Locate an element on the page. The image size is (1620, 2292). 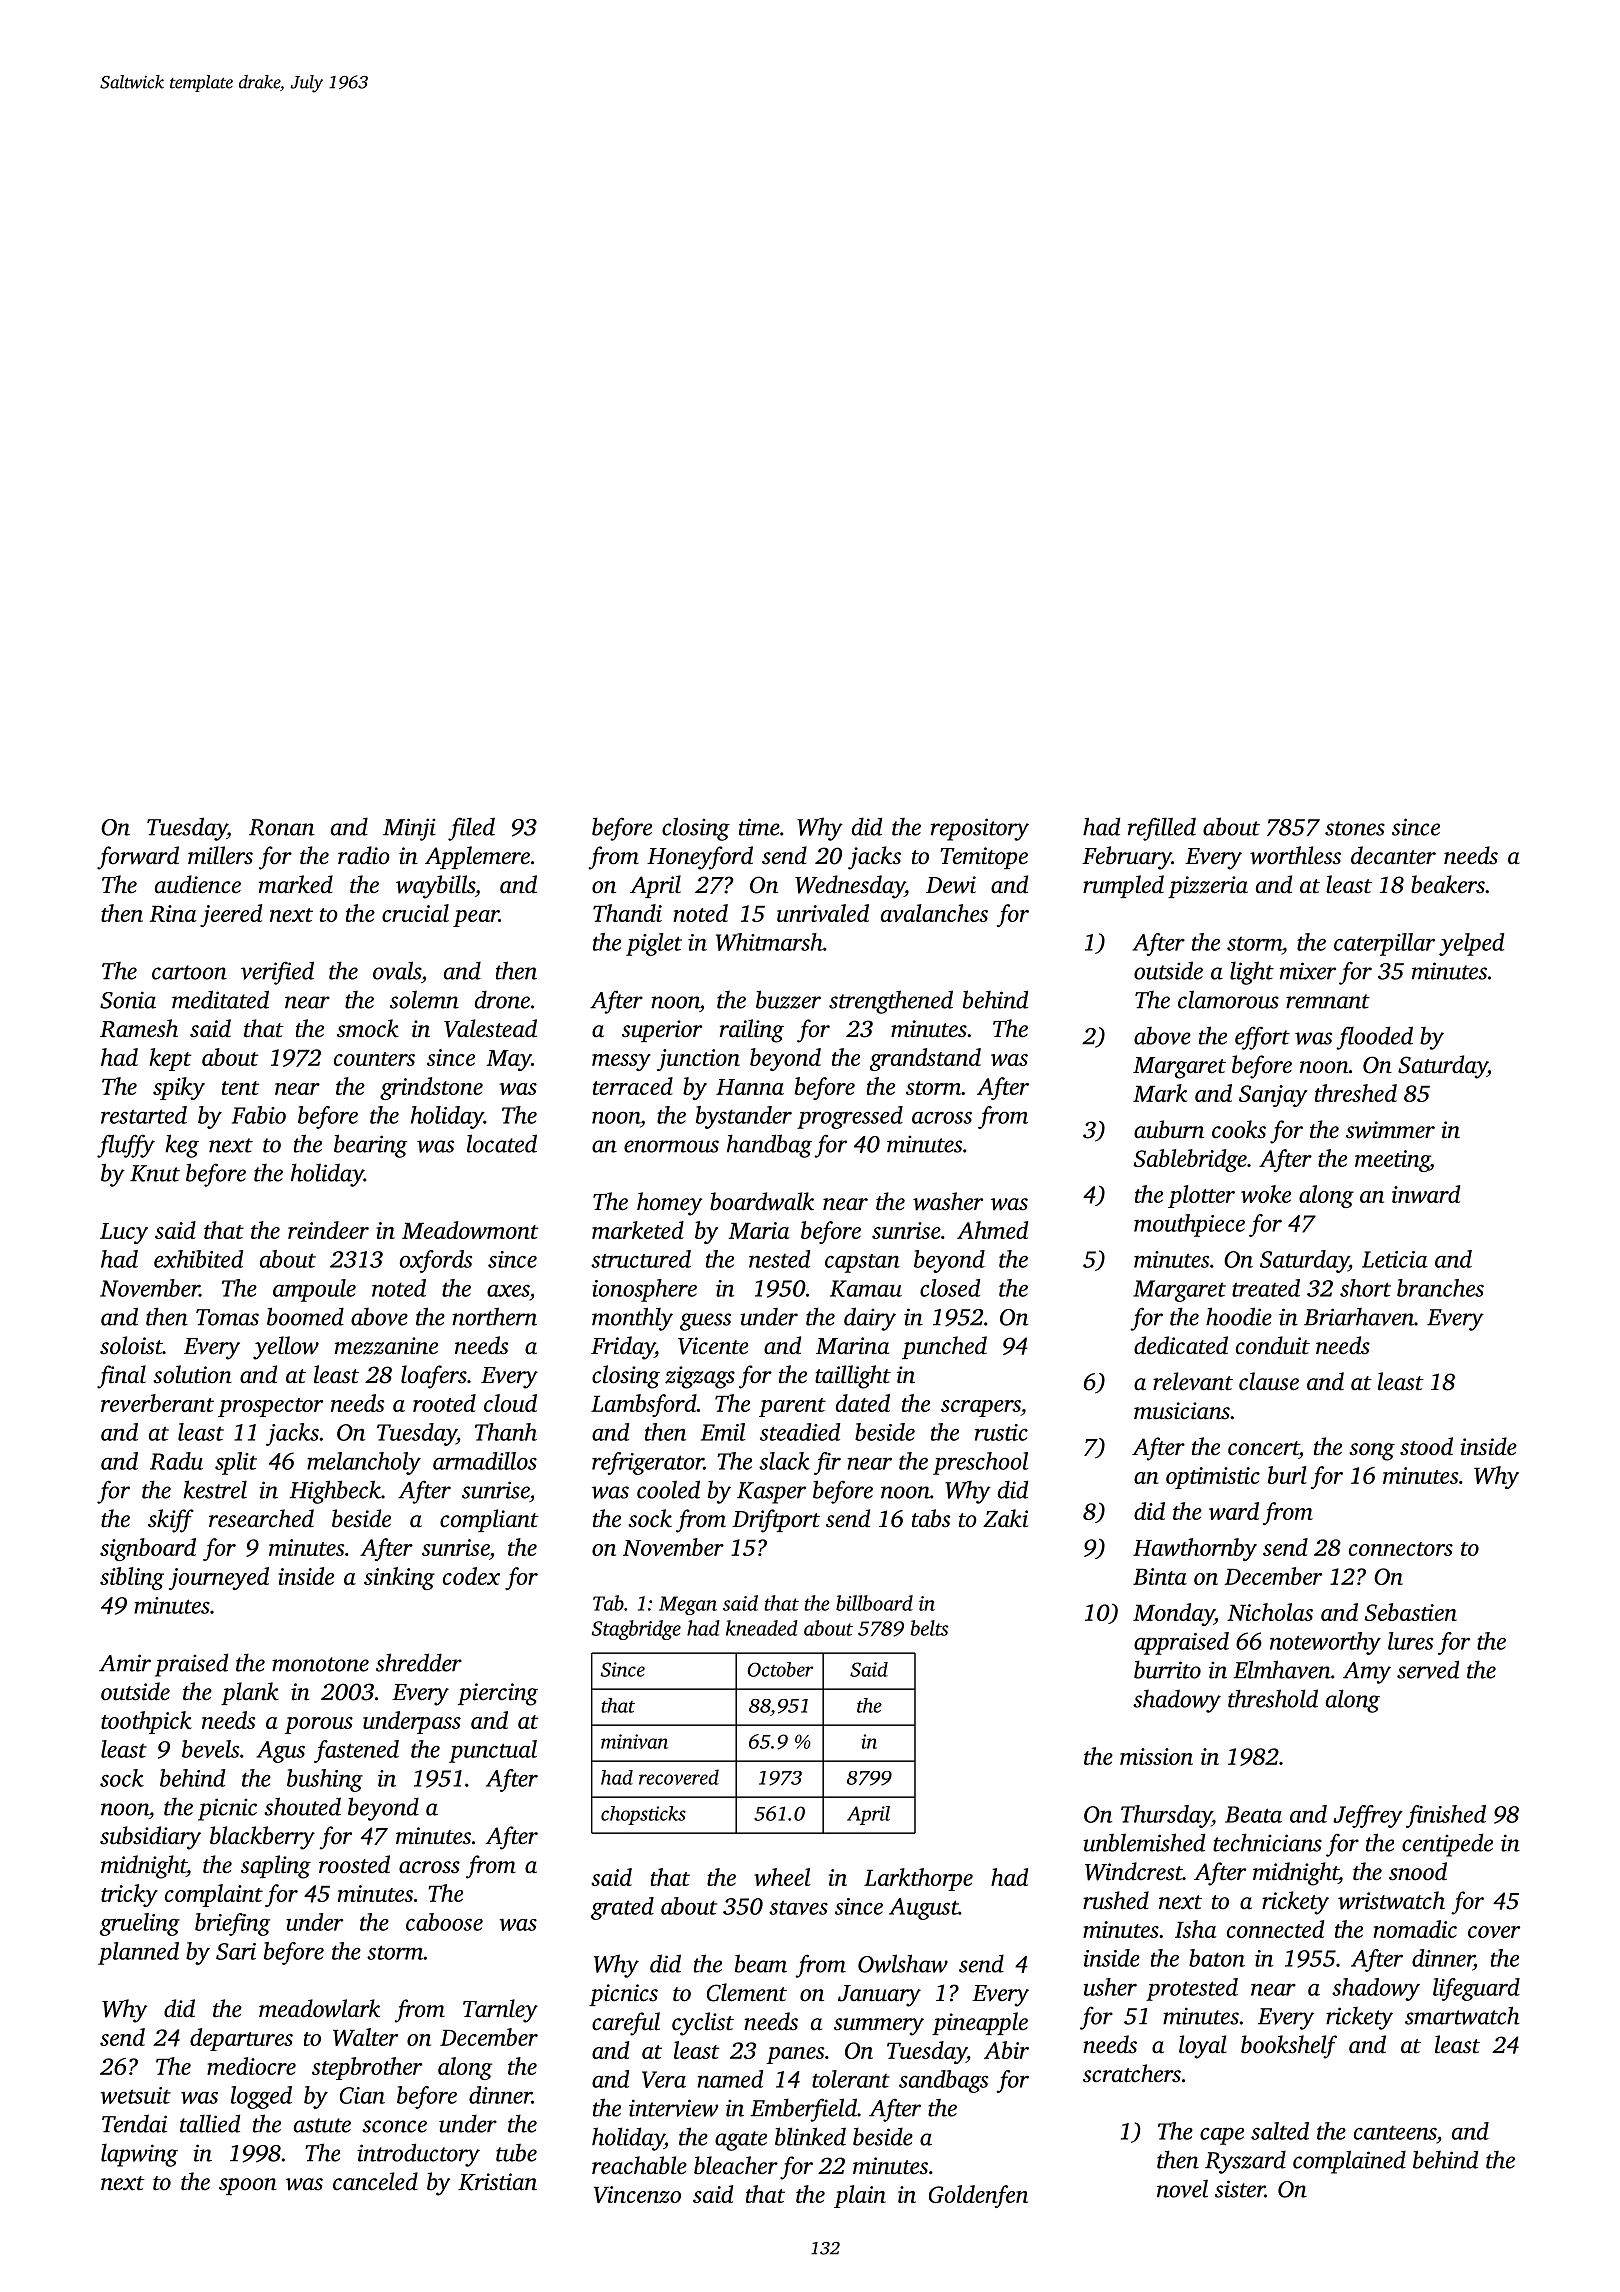
Kristian is located at coordinates (497, 2182).
